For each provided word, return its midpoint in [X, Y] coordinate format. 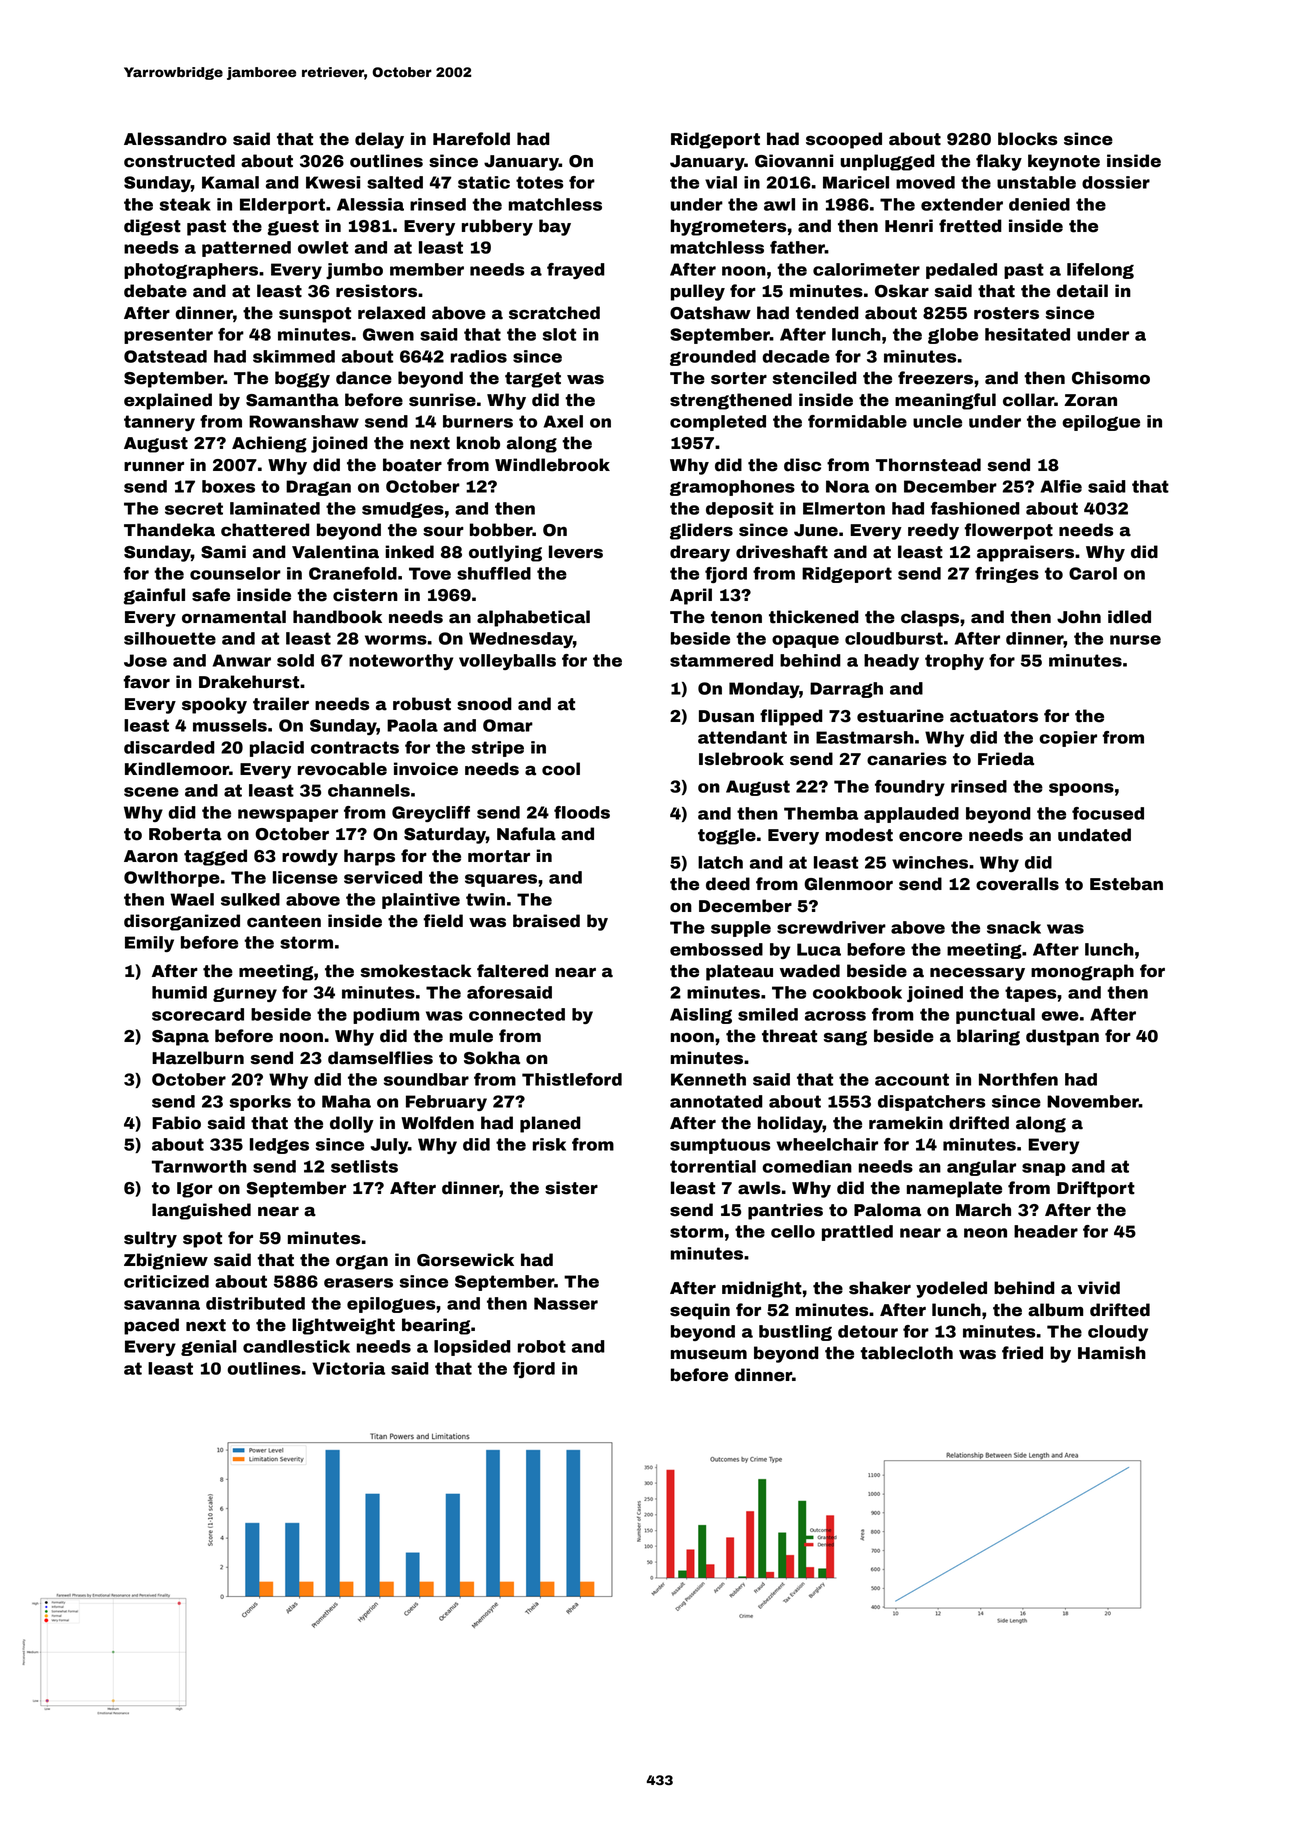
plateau [739, 972]
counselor [235, 573]
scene [151, 792]
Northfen [1018, 1079]
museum [709, 1355]
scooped [844, 140]
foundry [910, 788]
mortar [499, 856]
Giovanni [794, 161]
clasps [930, 618]
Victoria [348, 1368]
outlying [505, 553]
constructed [179, 161]
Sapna [180, 1038]
